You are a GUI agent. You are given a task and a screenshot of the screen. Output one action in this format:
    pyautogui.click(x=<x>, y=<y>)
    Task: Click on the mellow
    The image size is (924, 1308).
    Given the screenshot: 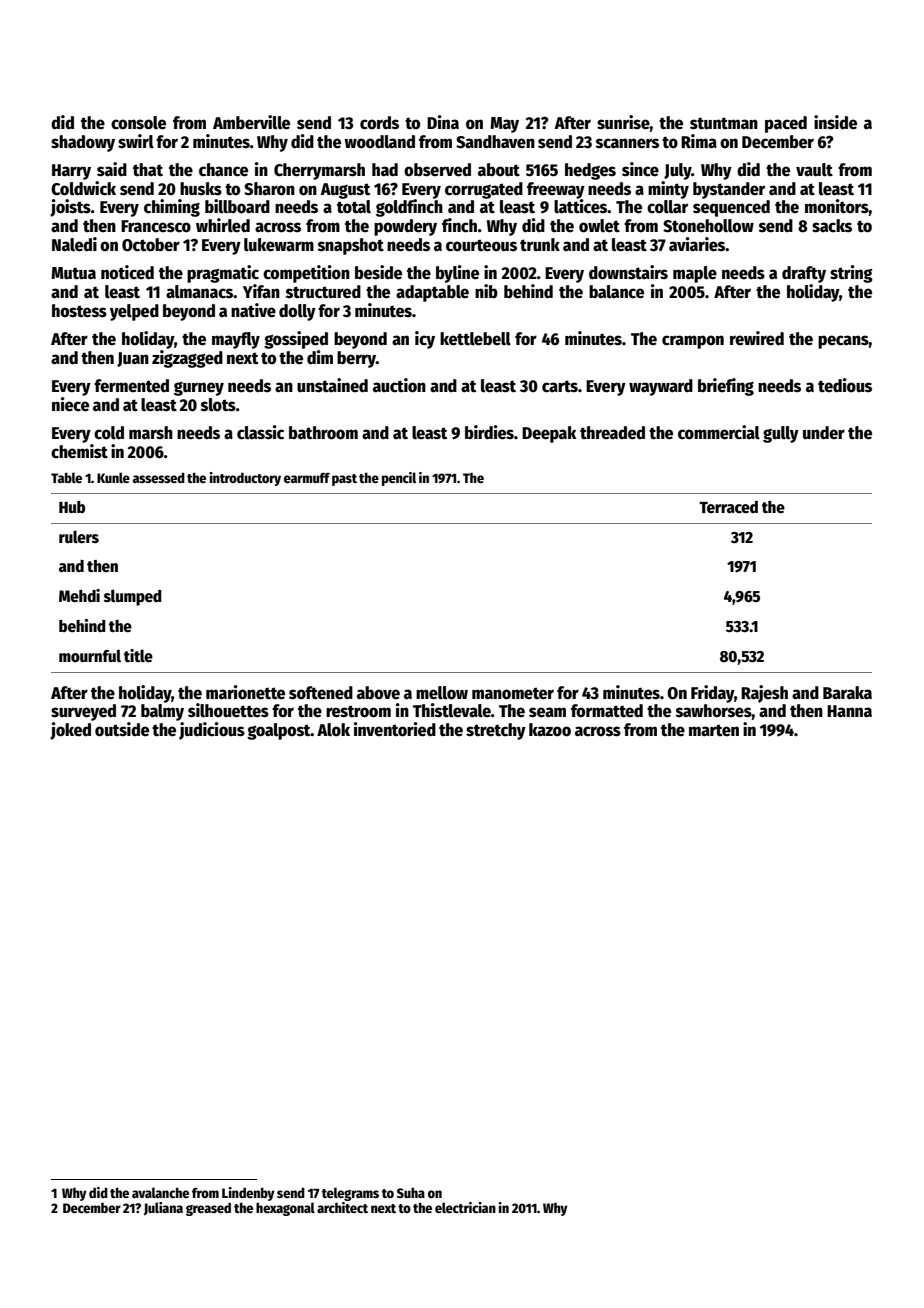 What is the action you would take?
    pyautogui.click(x=442, y=693)
